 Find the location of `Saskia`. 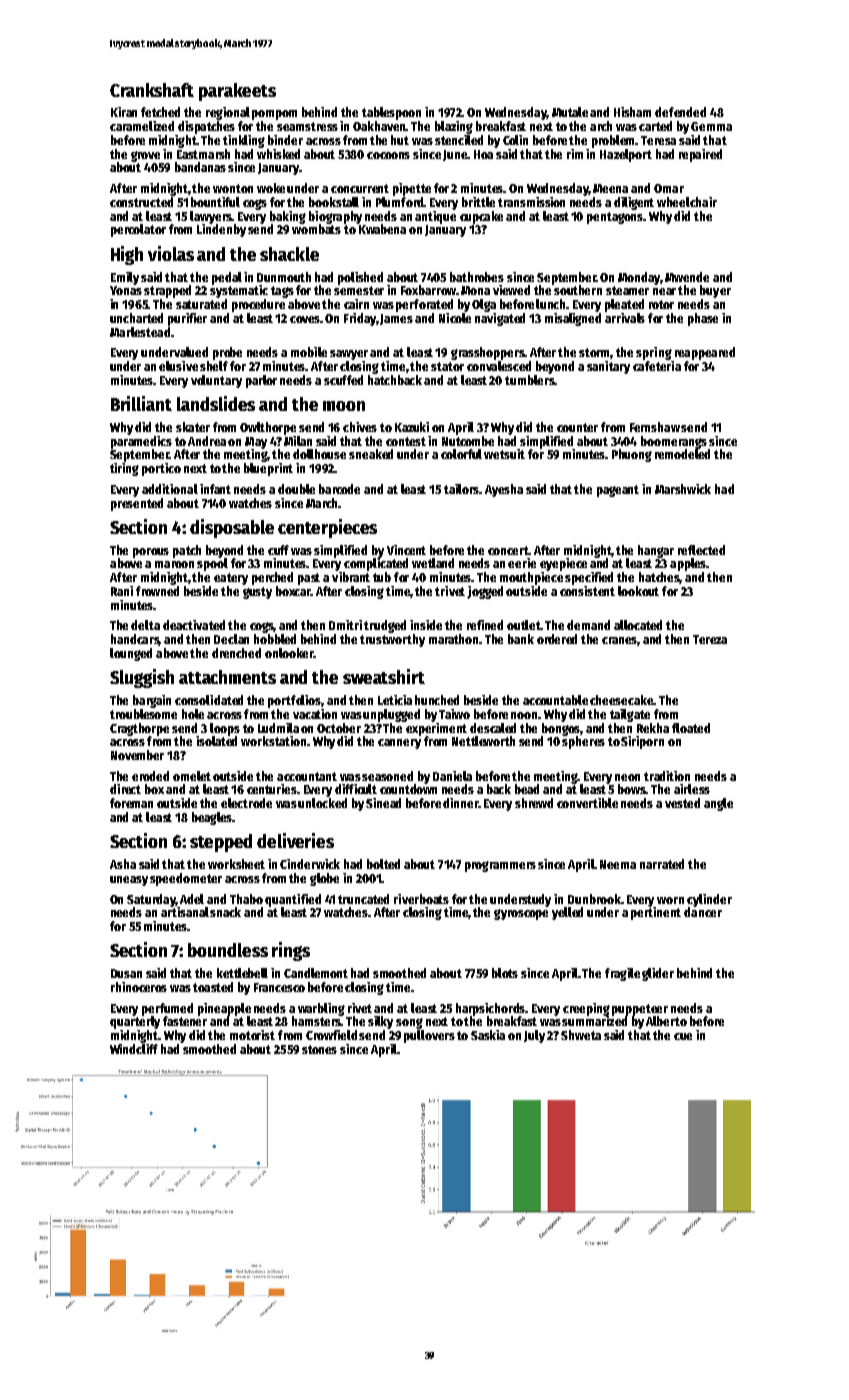

Saskia is located at coordinates (488, 1035).
